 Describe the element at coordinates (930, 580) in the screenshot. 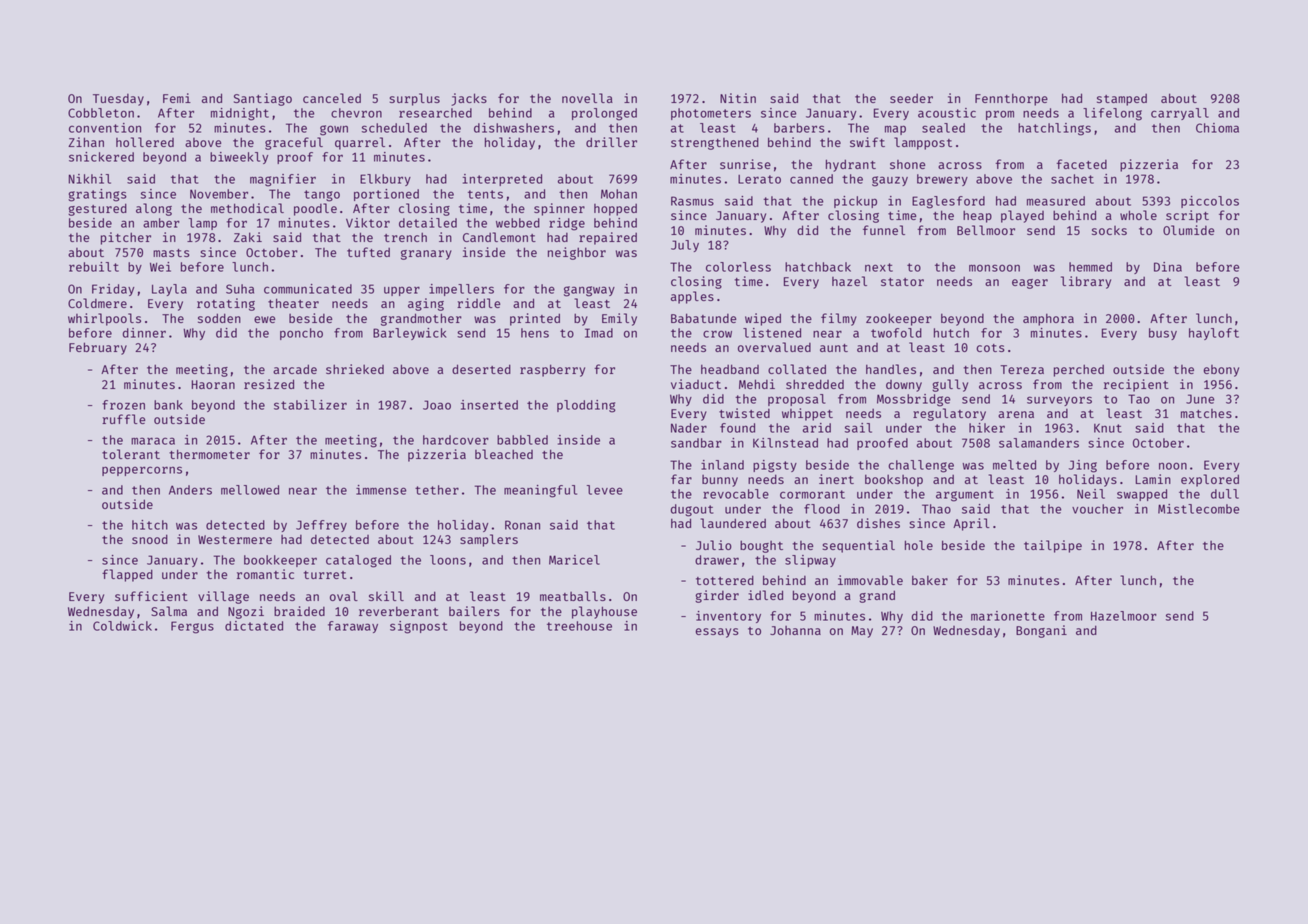

I see `baker` at that location.
